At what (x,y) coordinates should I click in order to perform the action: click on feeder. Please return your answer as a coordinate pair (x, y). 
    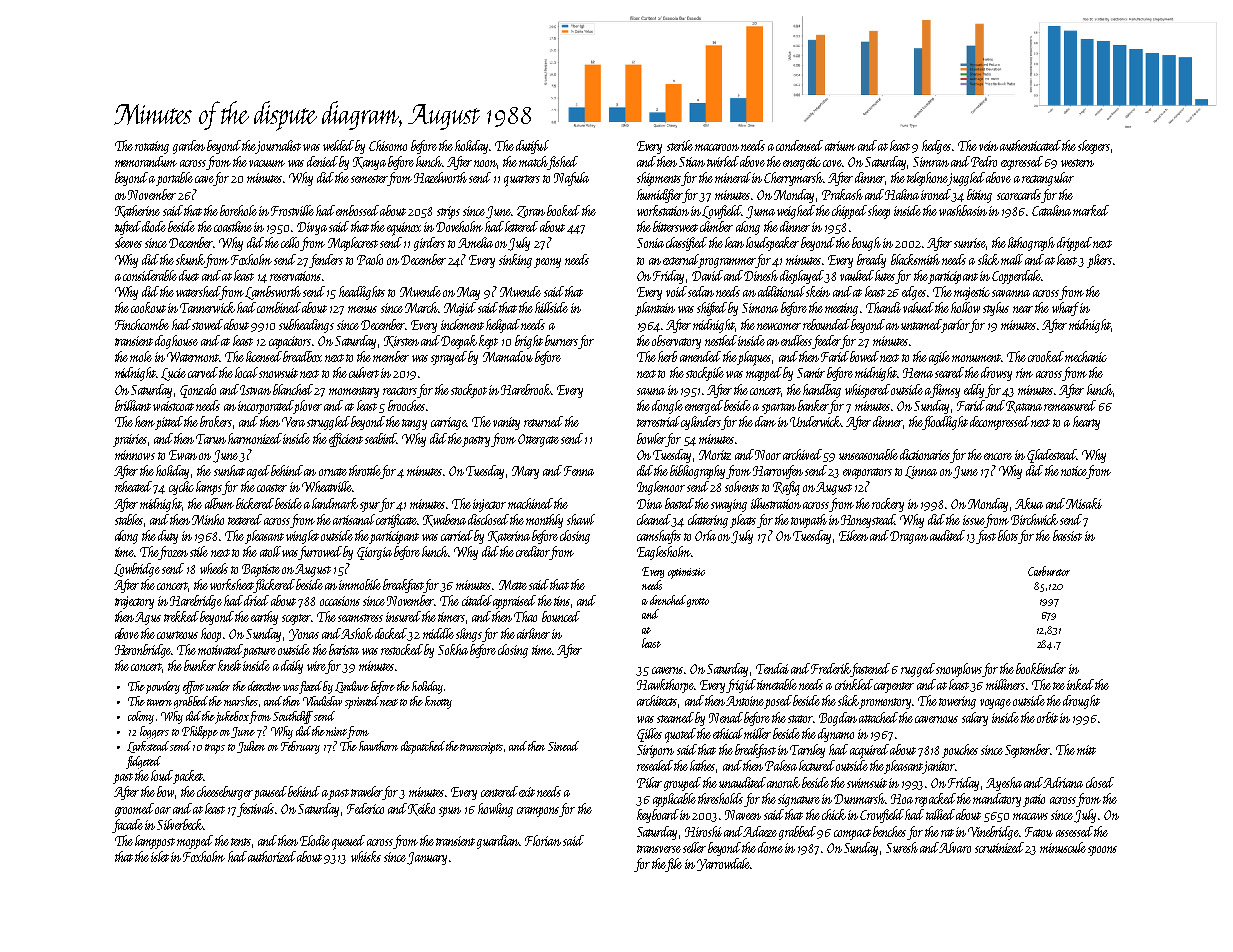
    Looking at the image, I should click on (827, 342).
